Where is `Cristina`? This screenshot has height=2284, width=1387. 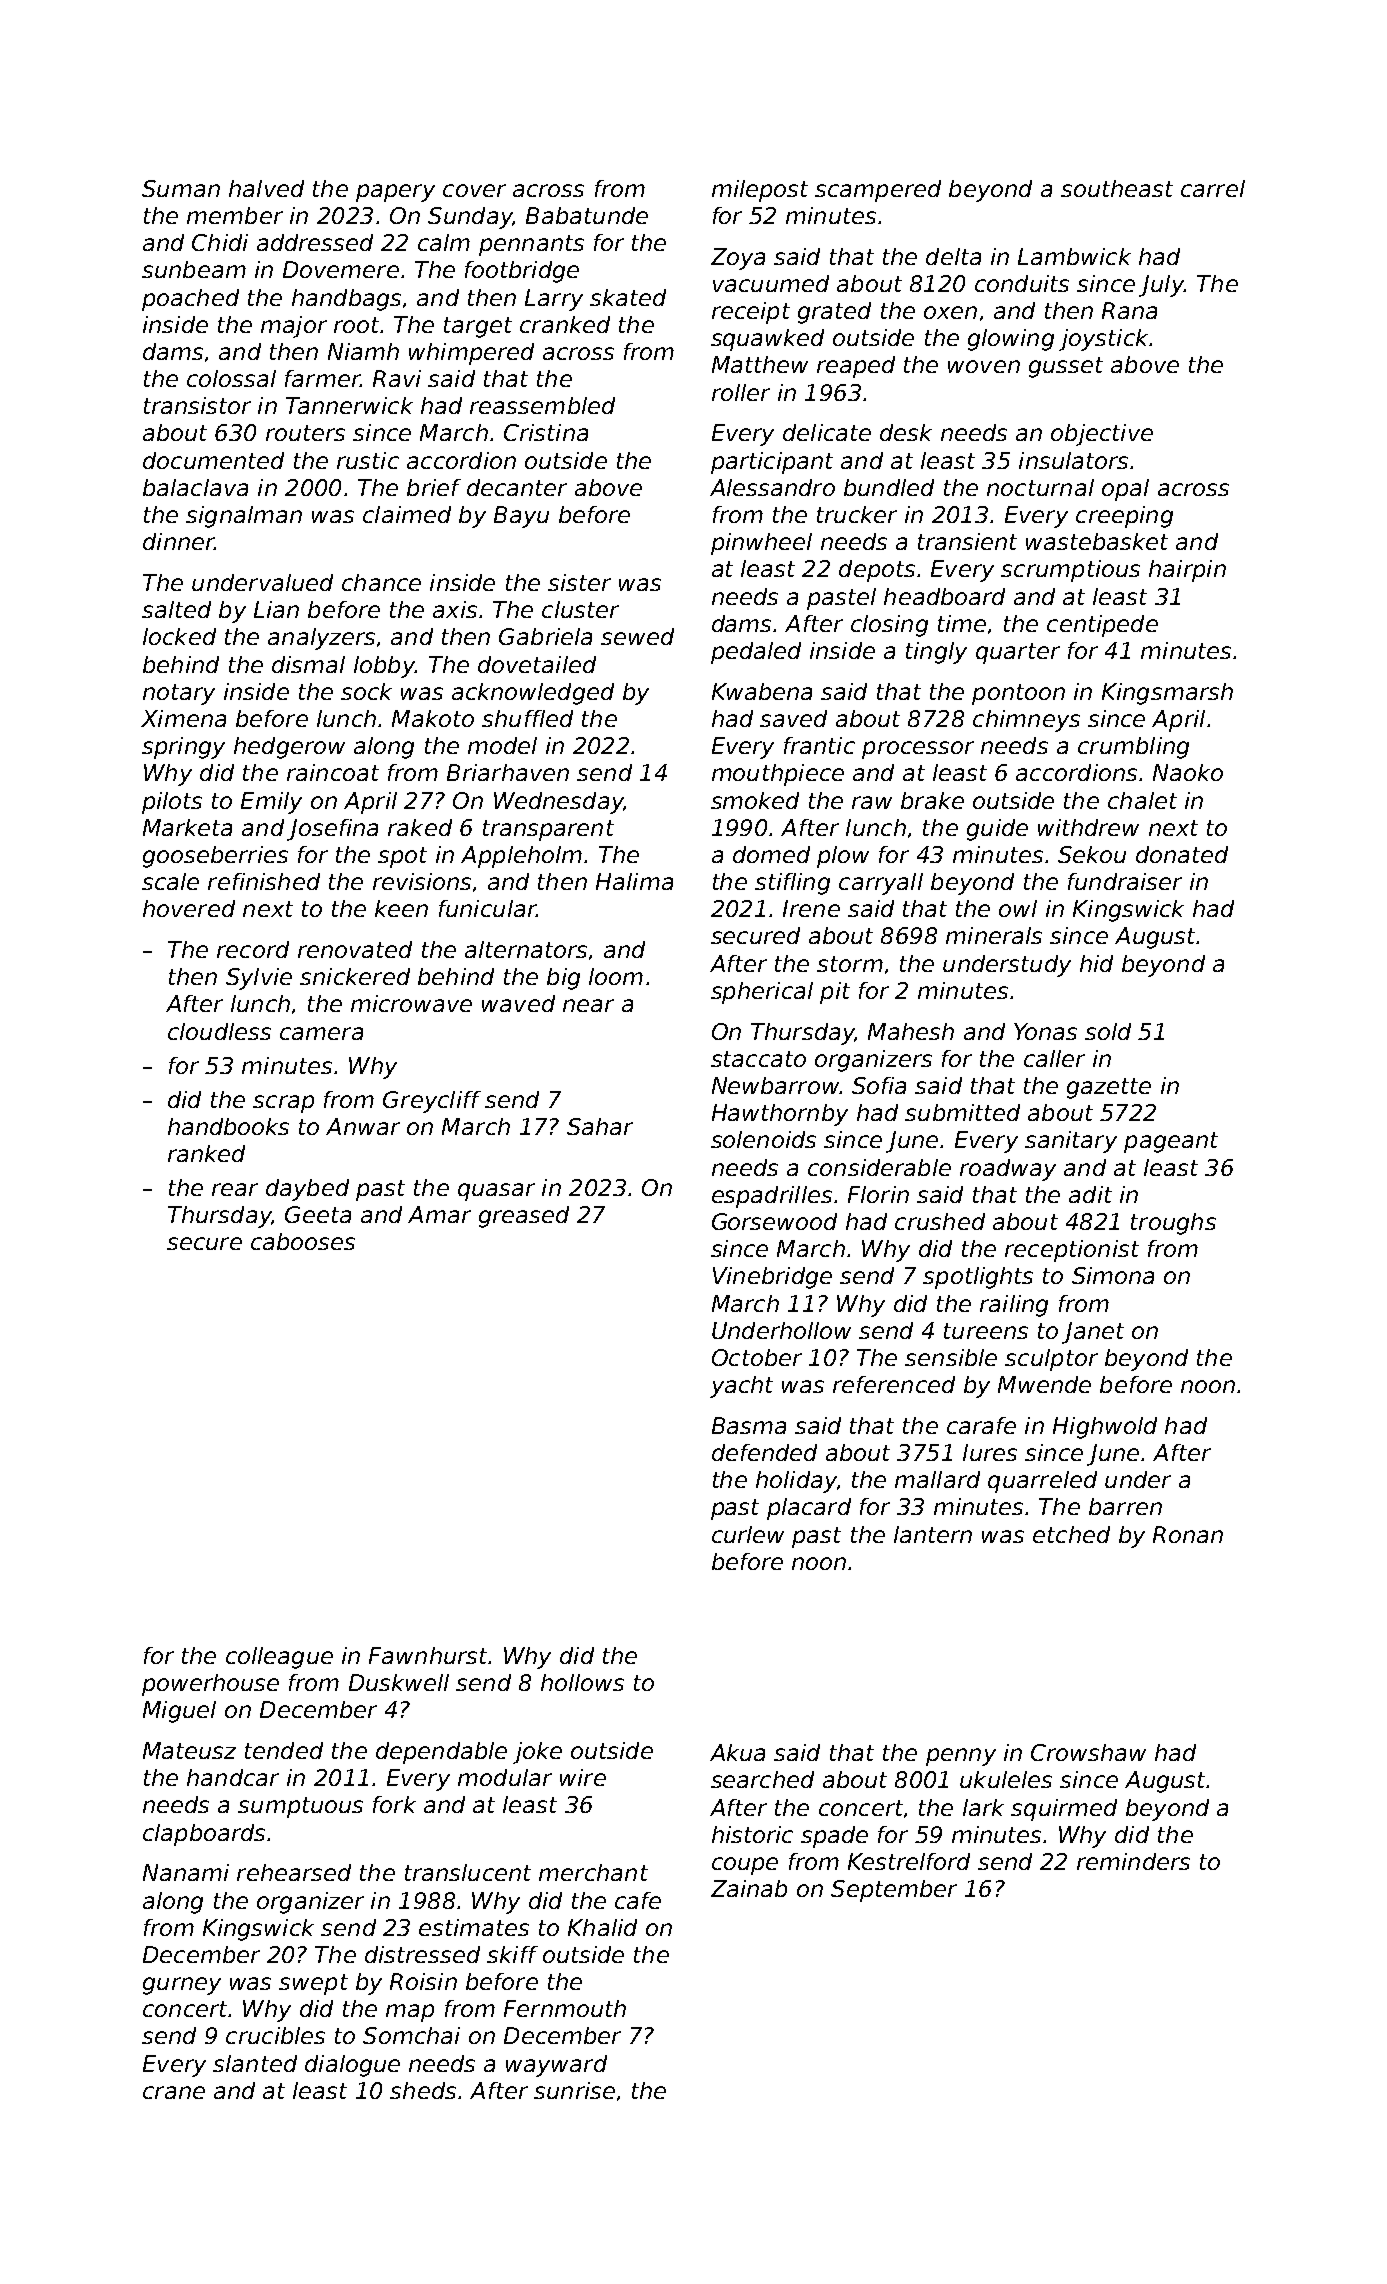 Cristina is located at coordinates (546, 432).
